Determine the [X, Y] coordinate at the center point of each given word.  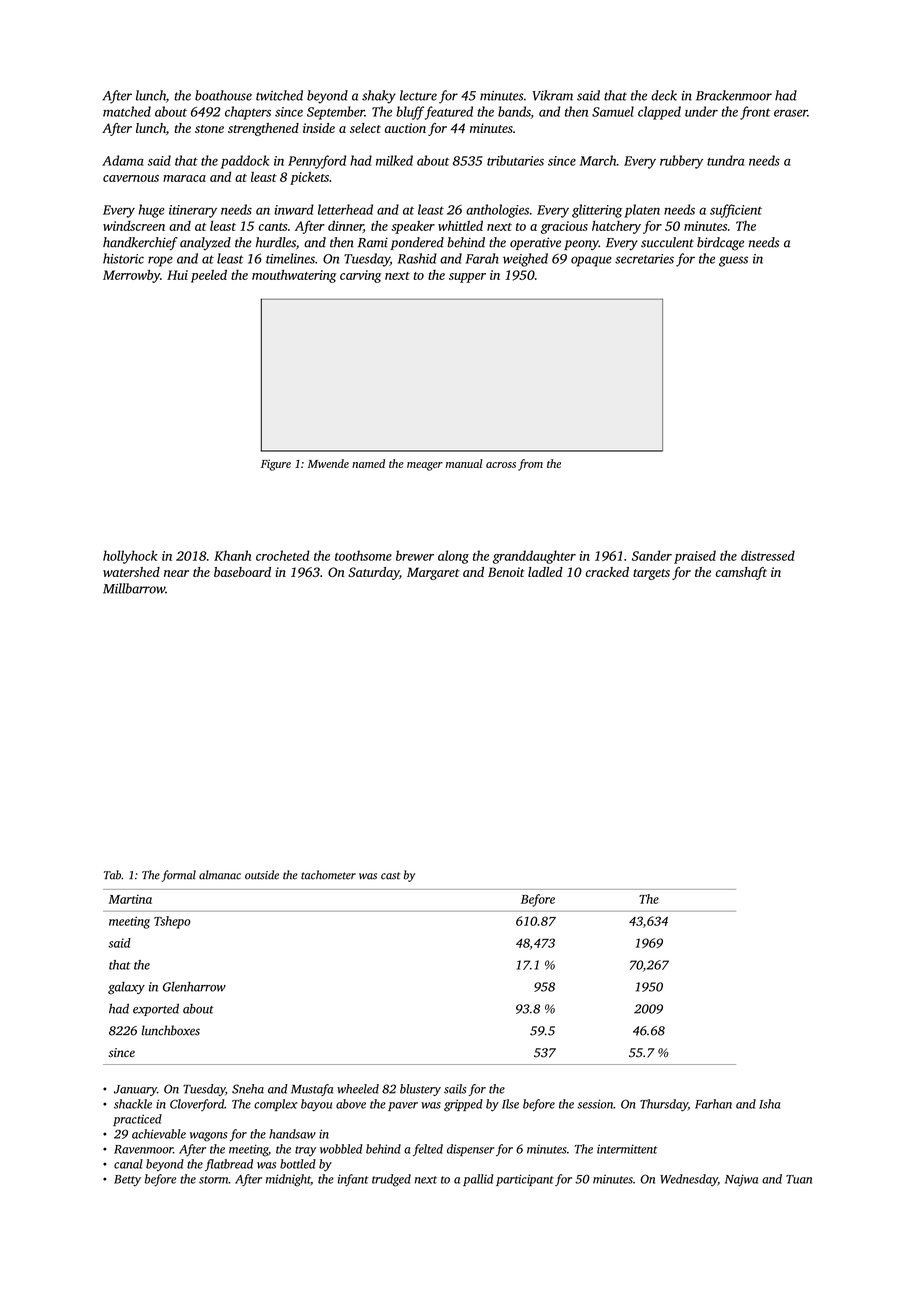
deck [664, 95]
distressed [768, 555]
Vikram [552, 95]
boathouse [223, 95]
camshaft [741, 573]
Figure [276, 465]
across [501, 465]
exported [156, 1009]
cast [390, 876]
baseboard [242, 572]
